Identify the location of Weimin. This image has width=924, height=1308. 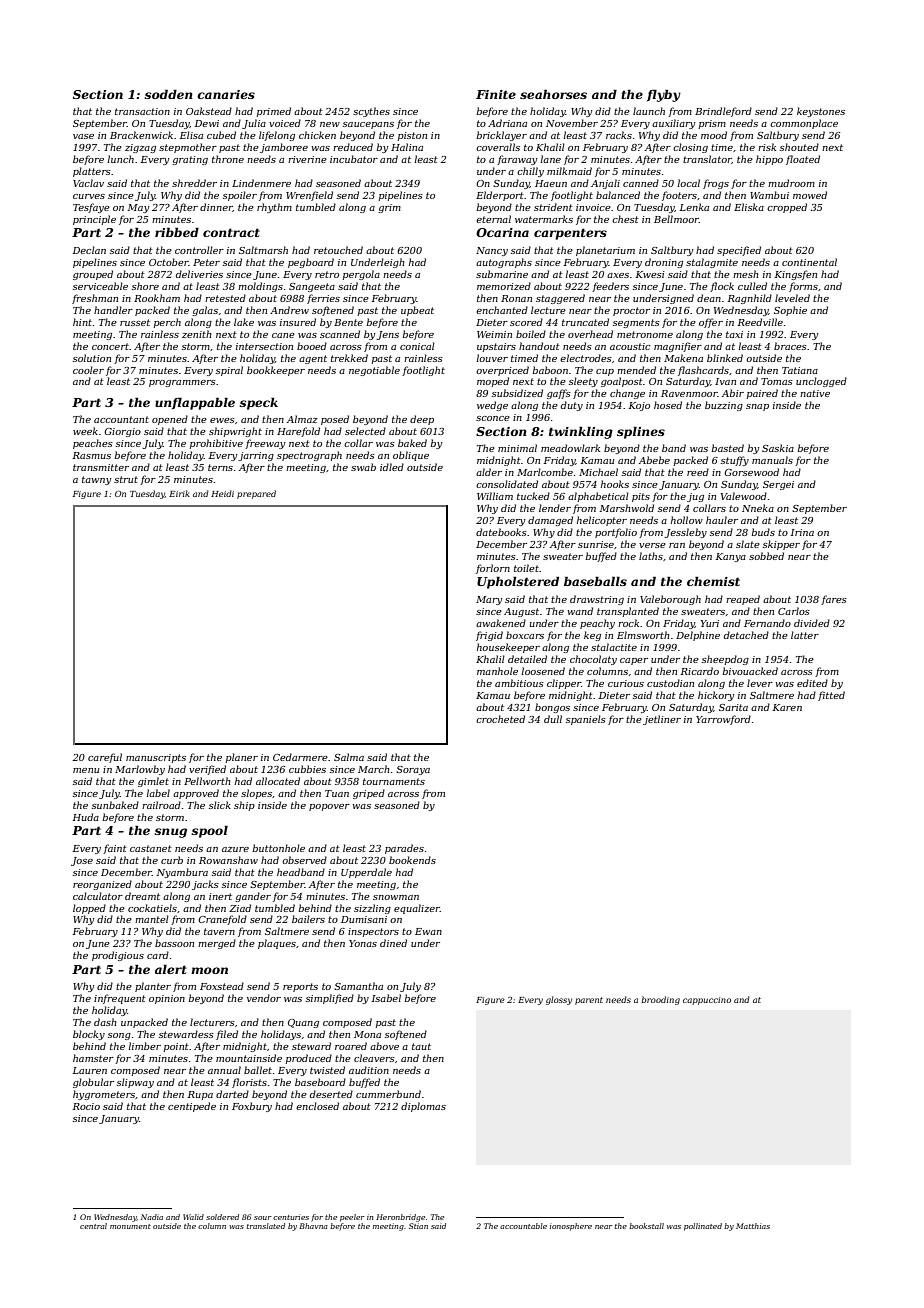
(494, 334).
